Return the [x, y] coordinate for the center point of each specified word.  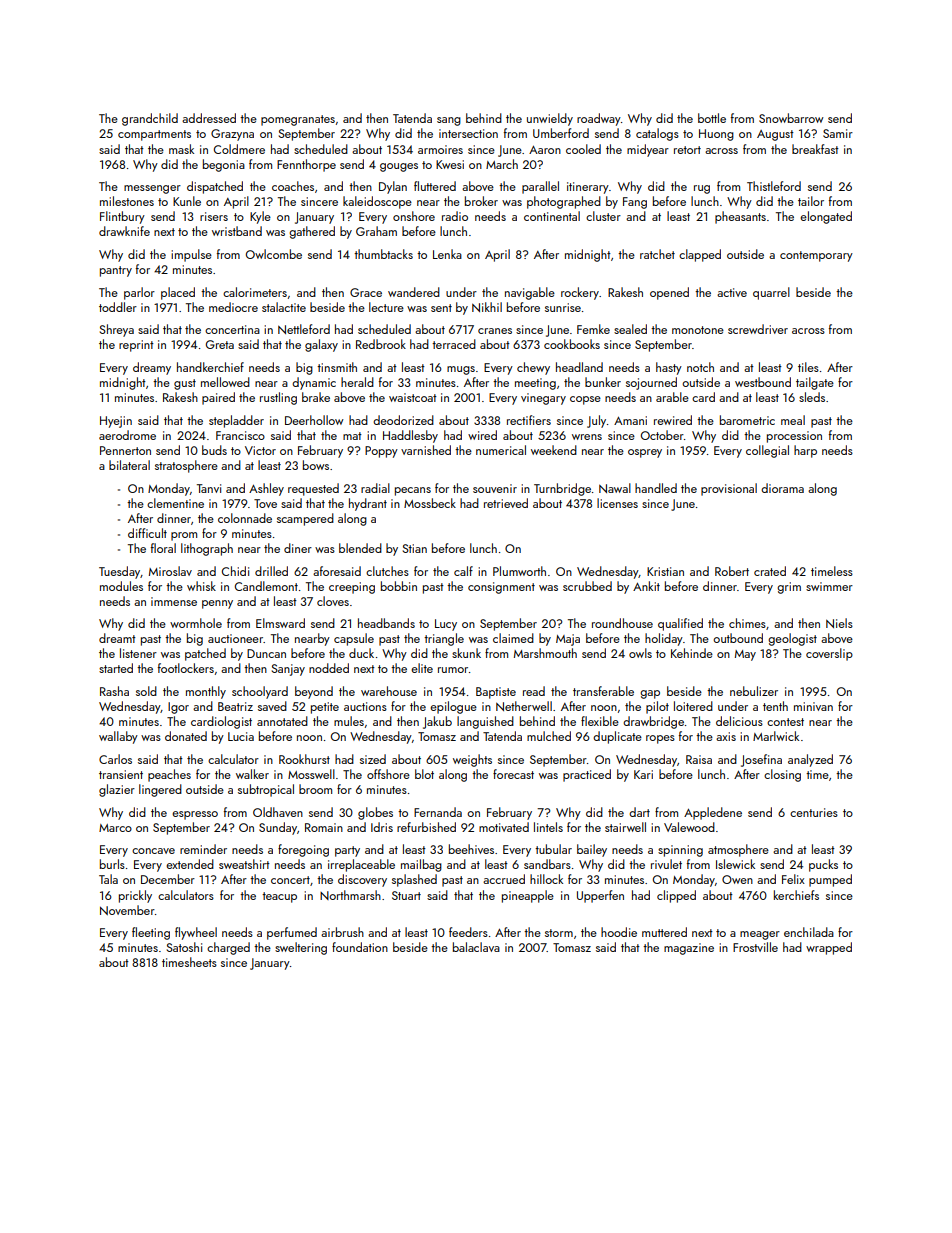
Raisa [699, 759]
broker [481, 201]
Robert [732, 571]
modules [121, 586]
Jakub [437, 722]
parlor [139, 293]
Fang [635, 203]
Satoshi [184, 947]
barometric [747, 420]
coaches [293, 186]
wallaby [118, 737]
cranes [495, 331]
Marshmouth [545, 653]
